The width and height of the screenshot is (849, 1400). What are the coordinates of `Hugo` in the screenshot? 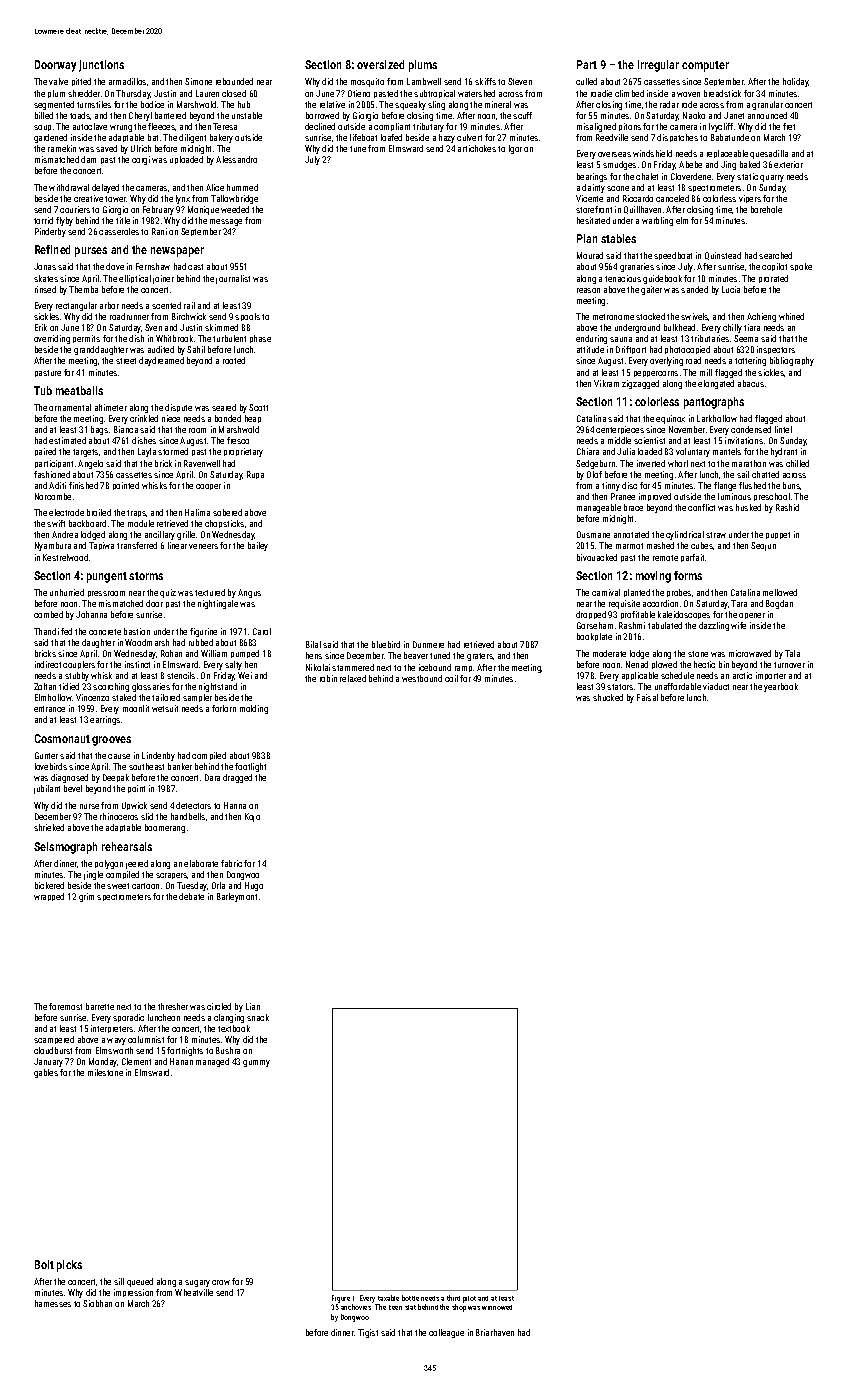 It's located at (254, 886).
